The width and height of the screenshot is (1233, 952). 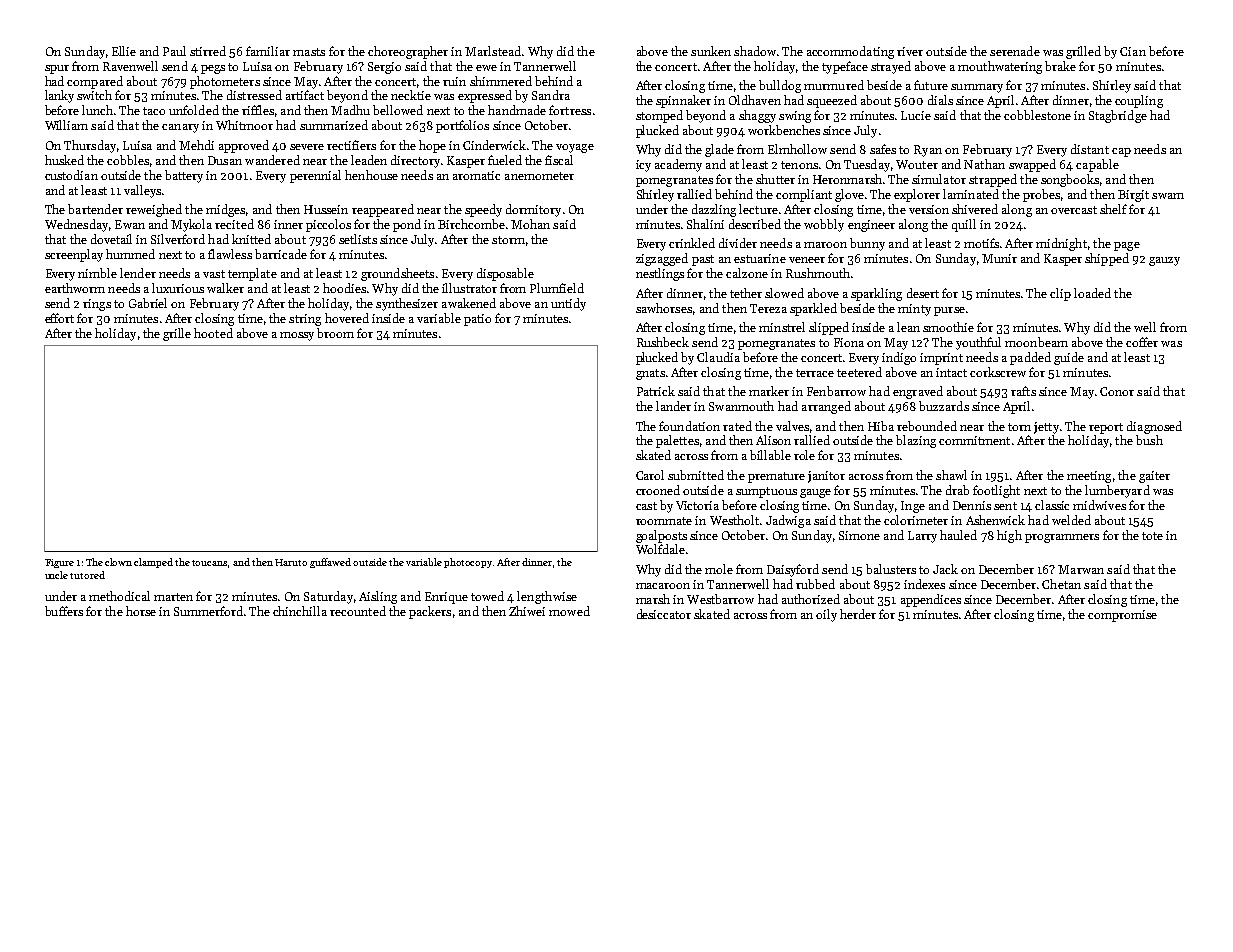 I want to click on fiscal, so click(x=559, y=160).
